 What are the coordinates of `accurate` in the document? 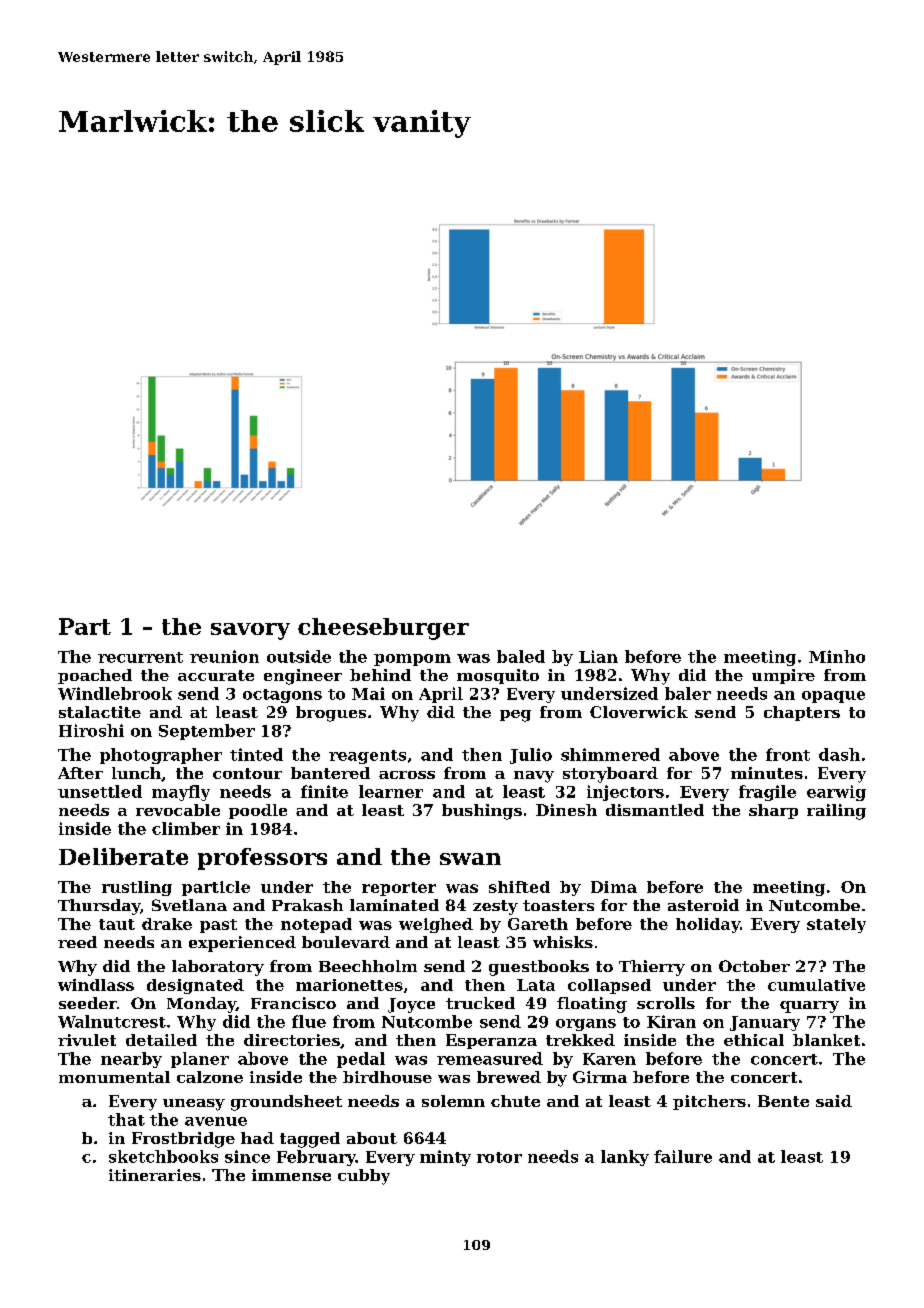 It's located at (216, 675).
